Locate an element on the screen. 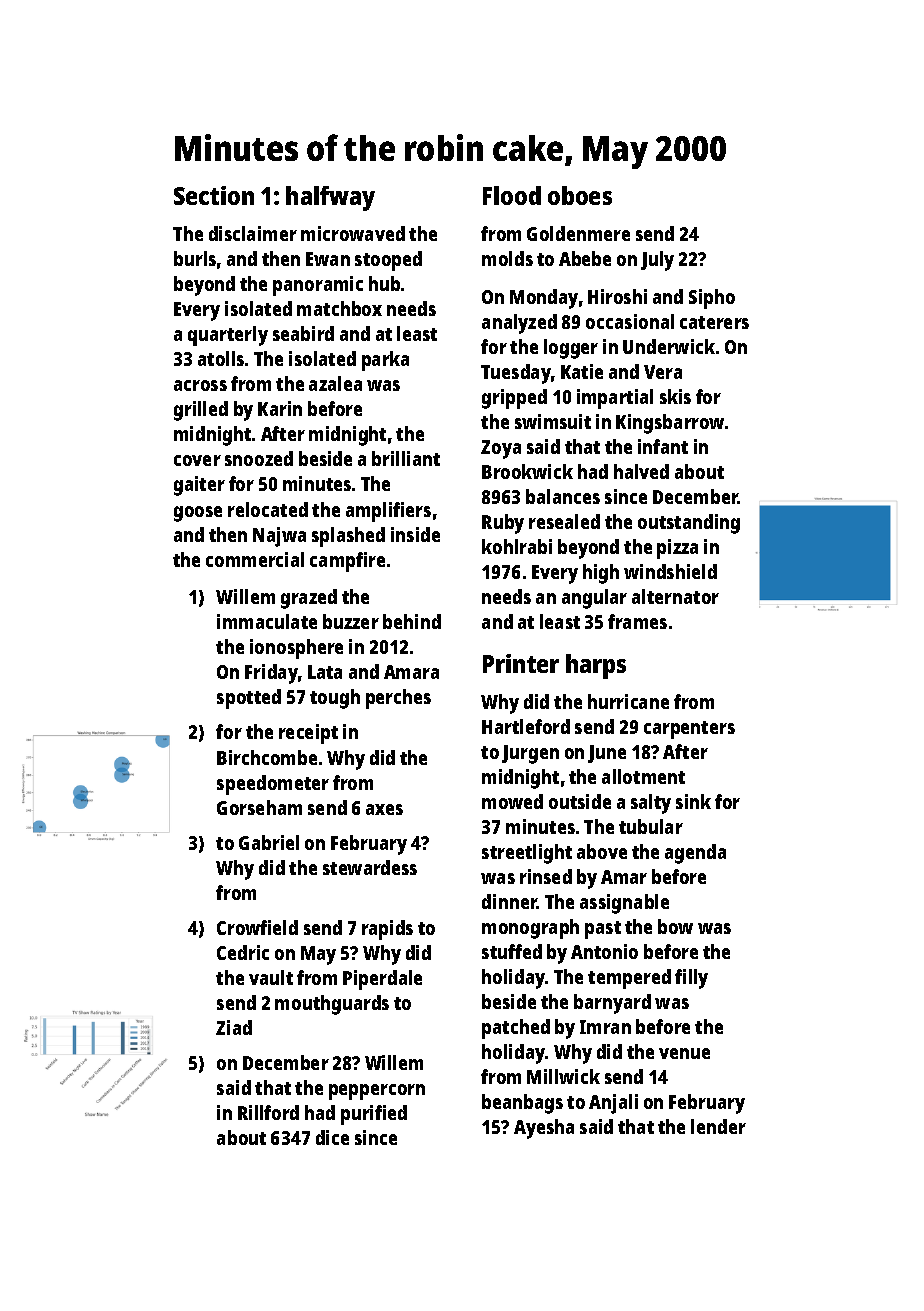  oboes is located at coordinates (580, 195).
